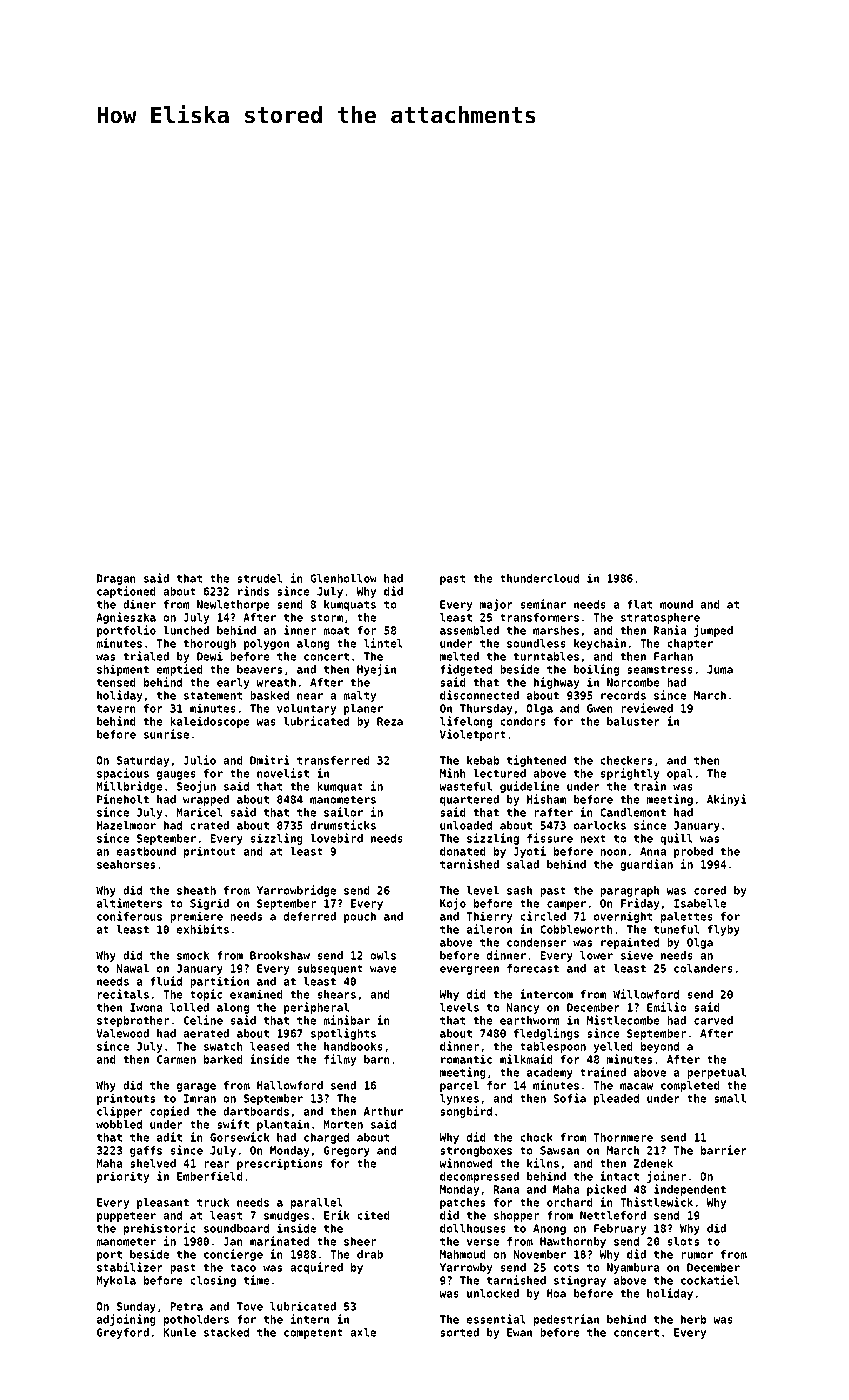 This screenshot has width=849, height=1400. I want to click on Agnieszka, so click(126, 618).
